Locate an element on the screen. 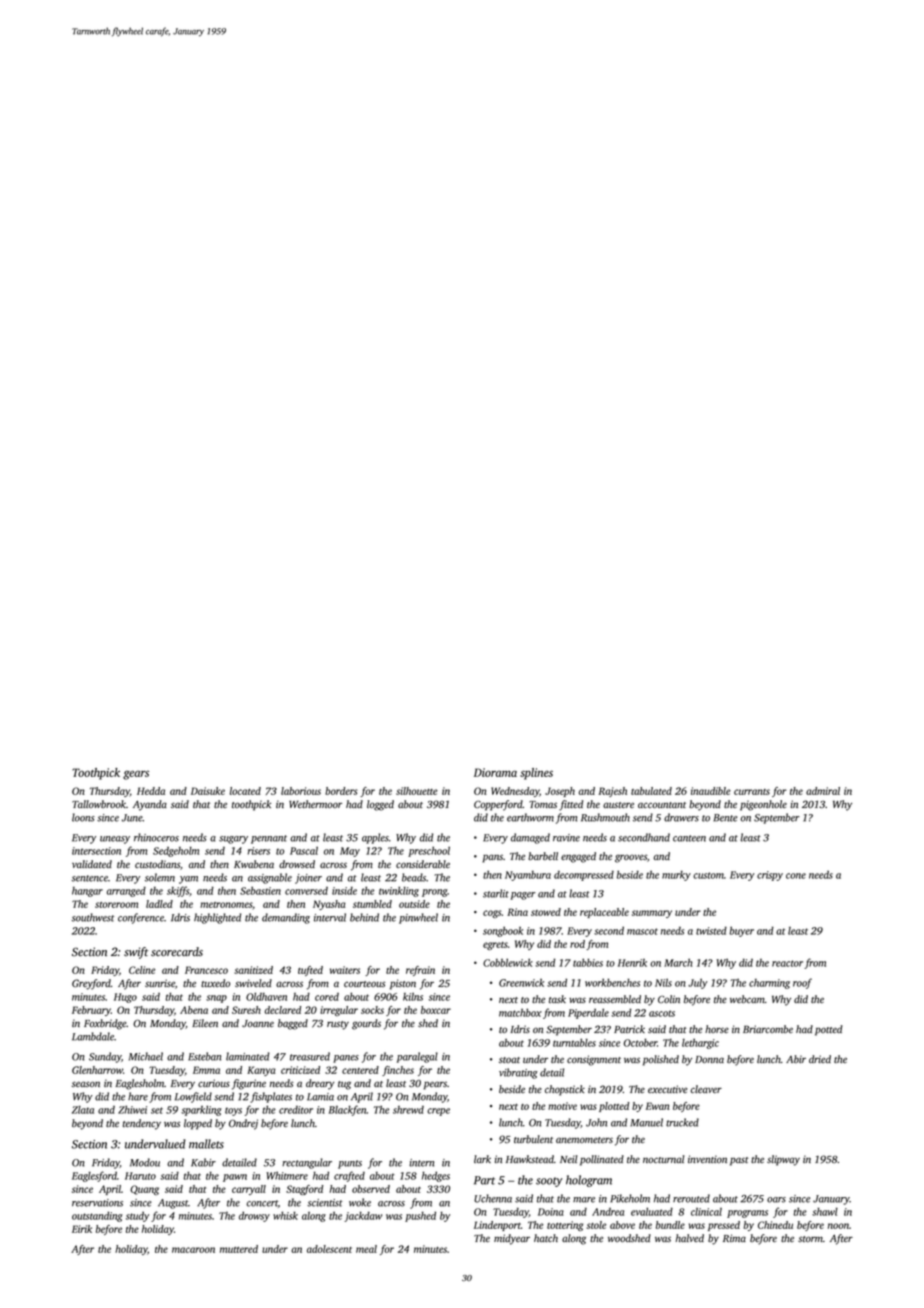  metronomes is located at coordinates (226, 905).
